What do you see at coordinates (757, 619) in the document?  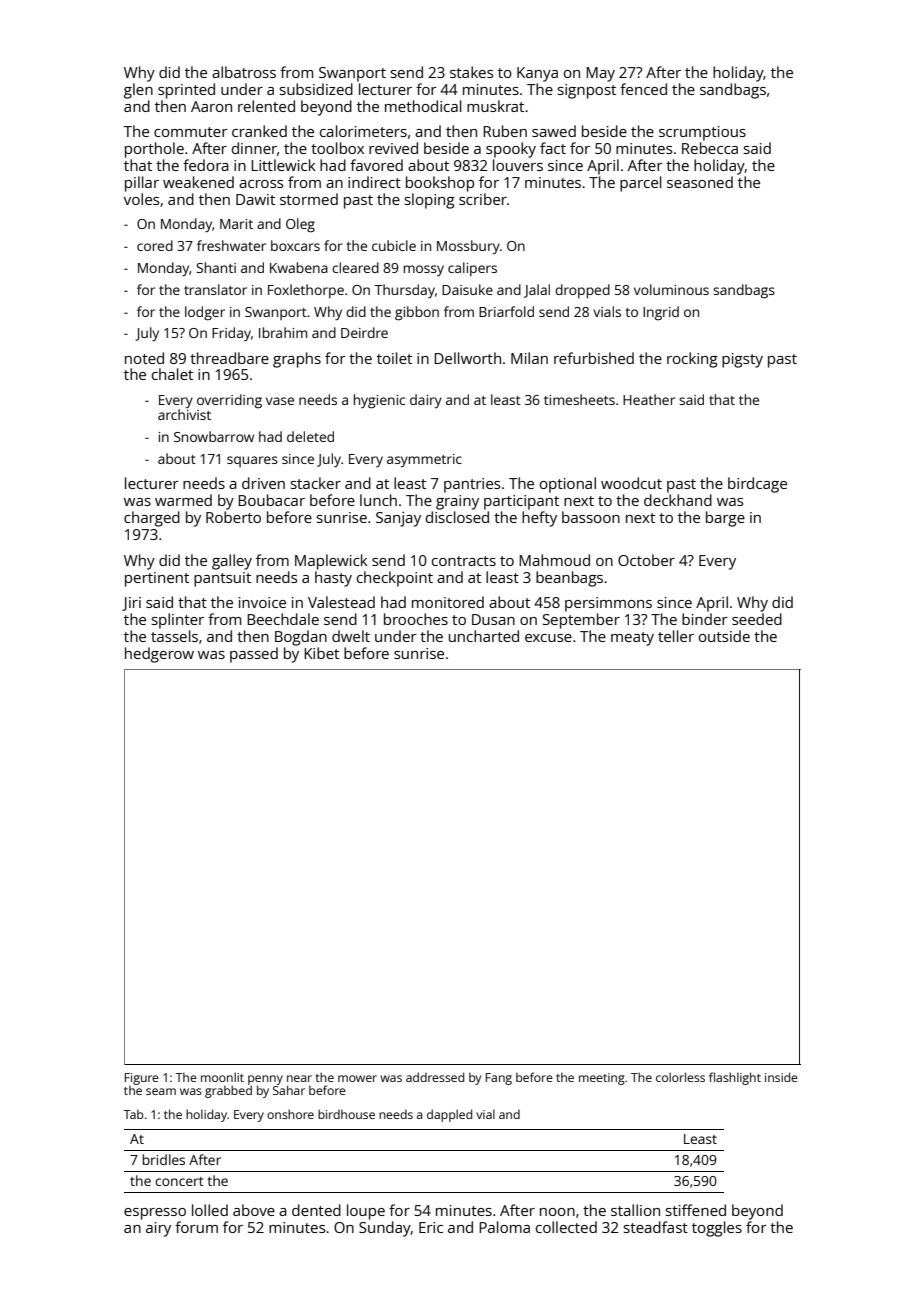 I see `seeded` at bounding box center [757, 619].
